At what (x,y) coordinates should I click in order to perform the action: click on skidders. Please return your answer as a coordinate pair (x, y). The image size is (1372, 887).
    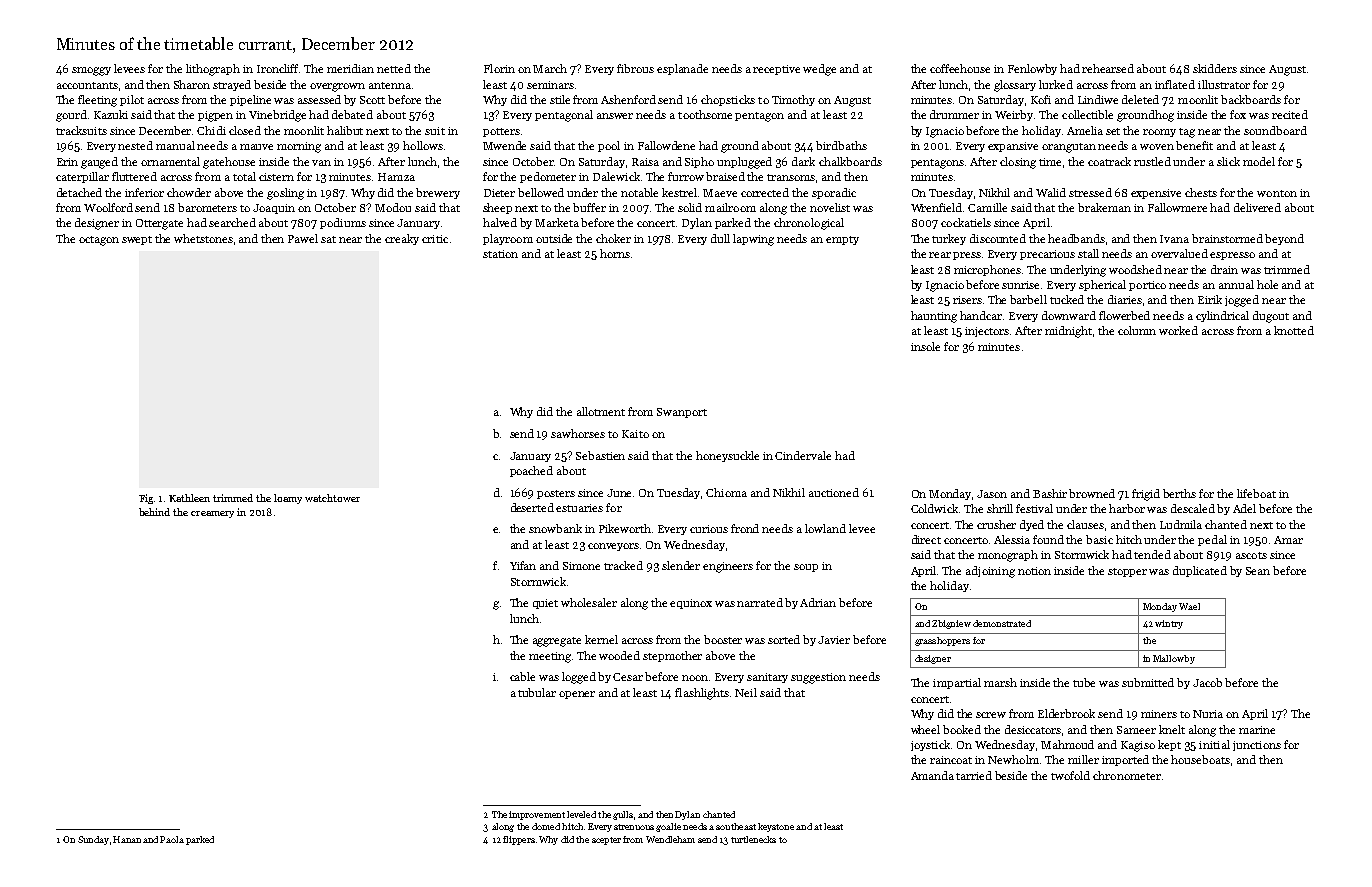
    Looking at the image, I should click on (1215, 68).
